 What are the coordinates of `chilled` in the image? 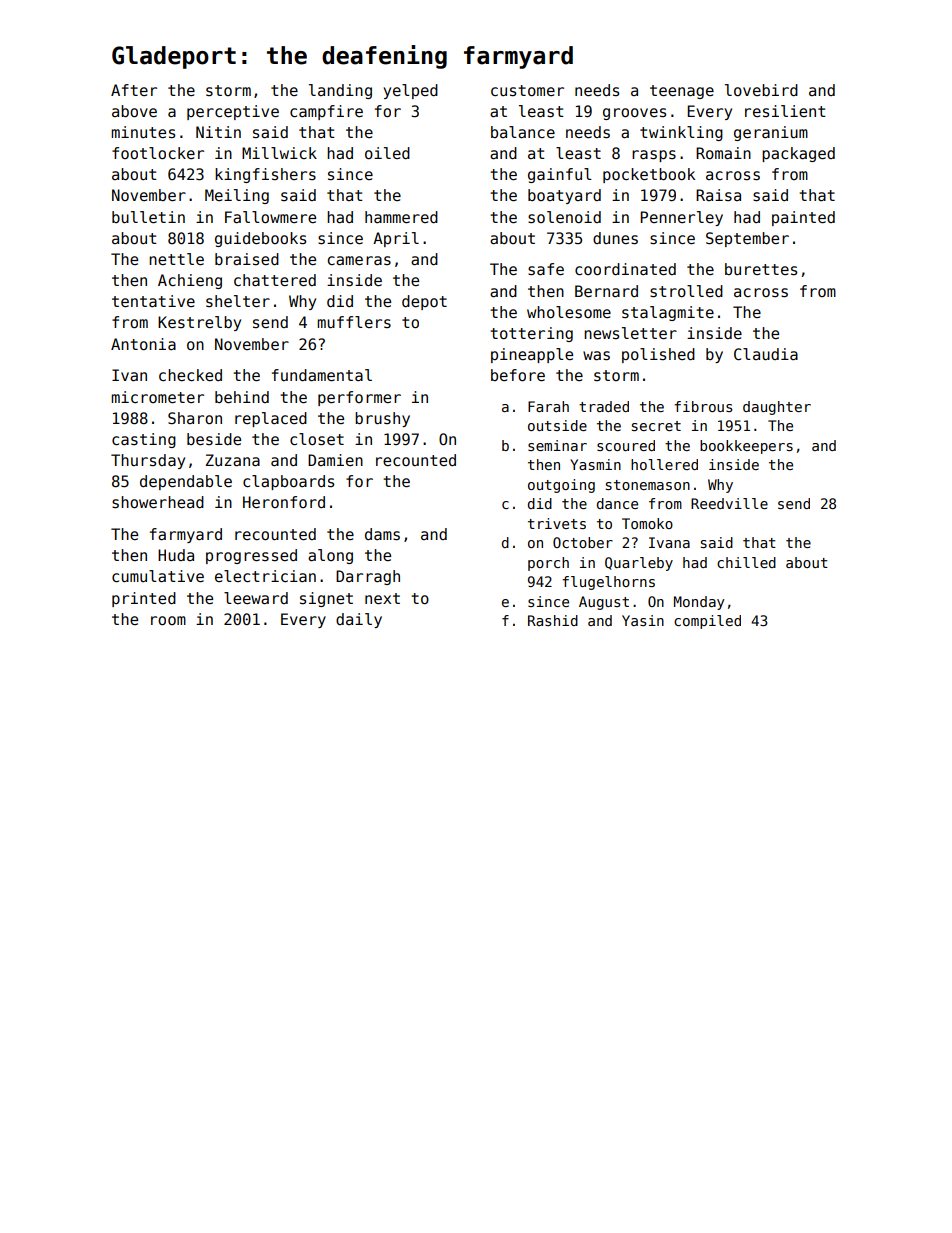 It's located at (746, 562).
